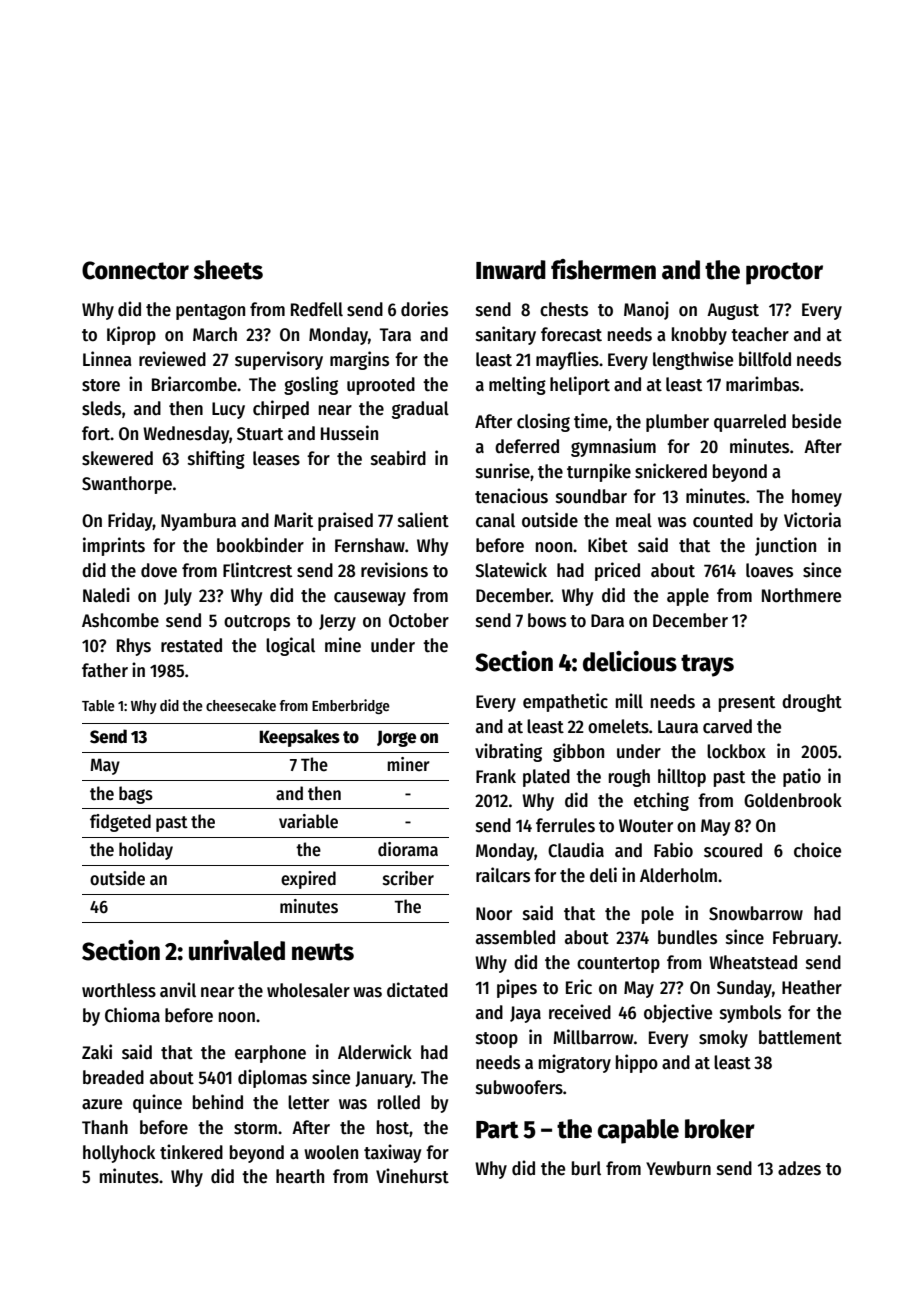 The width and height of the screenshot is (924, 1311). Describe the element at coordinates (178, 597) in the screenshot. I see `July` at that location.
